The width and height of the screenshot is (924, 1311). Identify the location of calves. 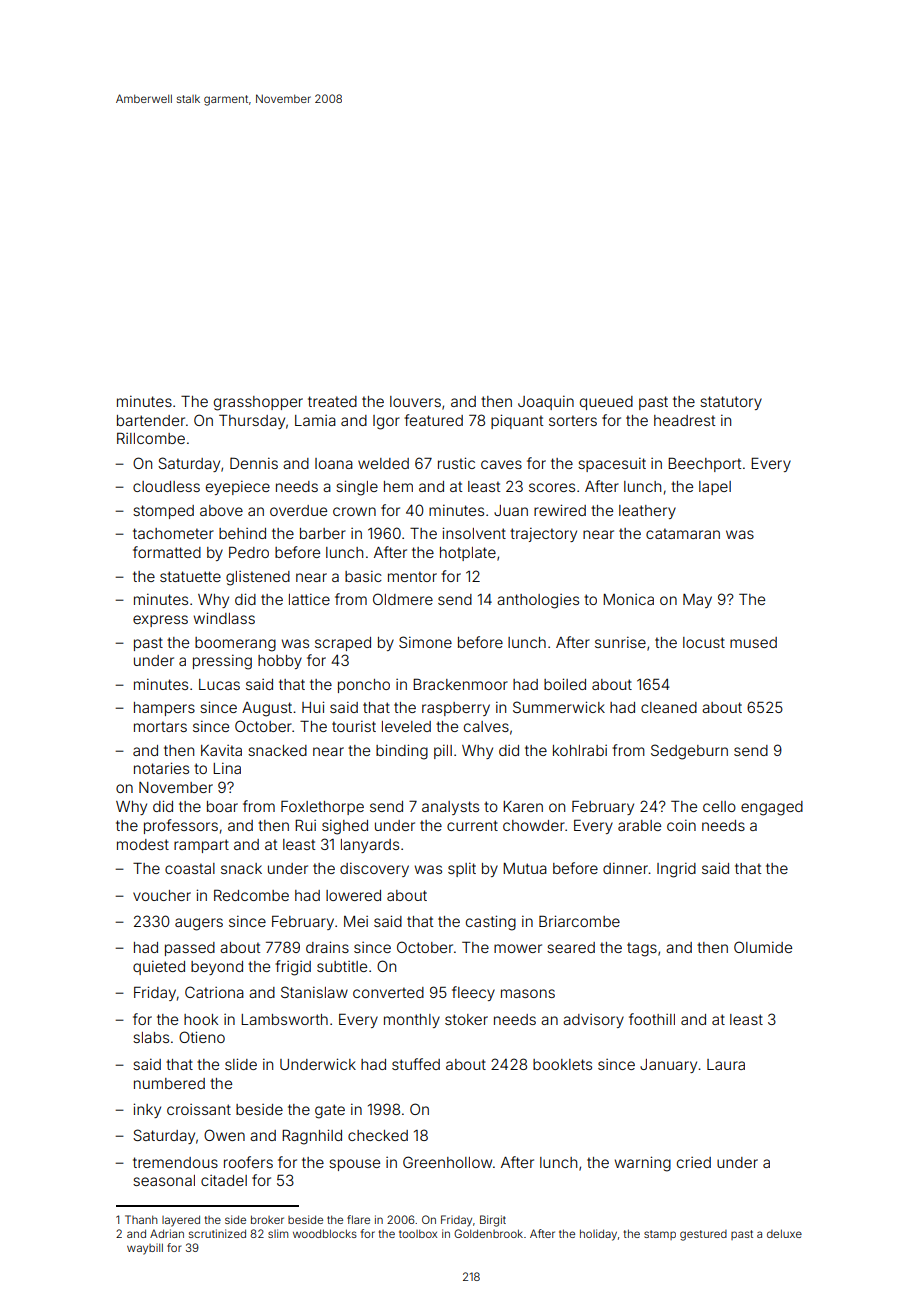
(486, 726).
